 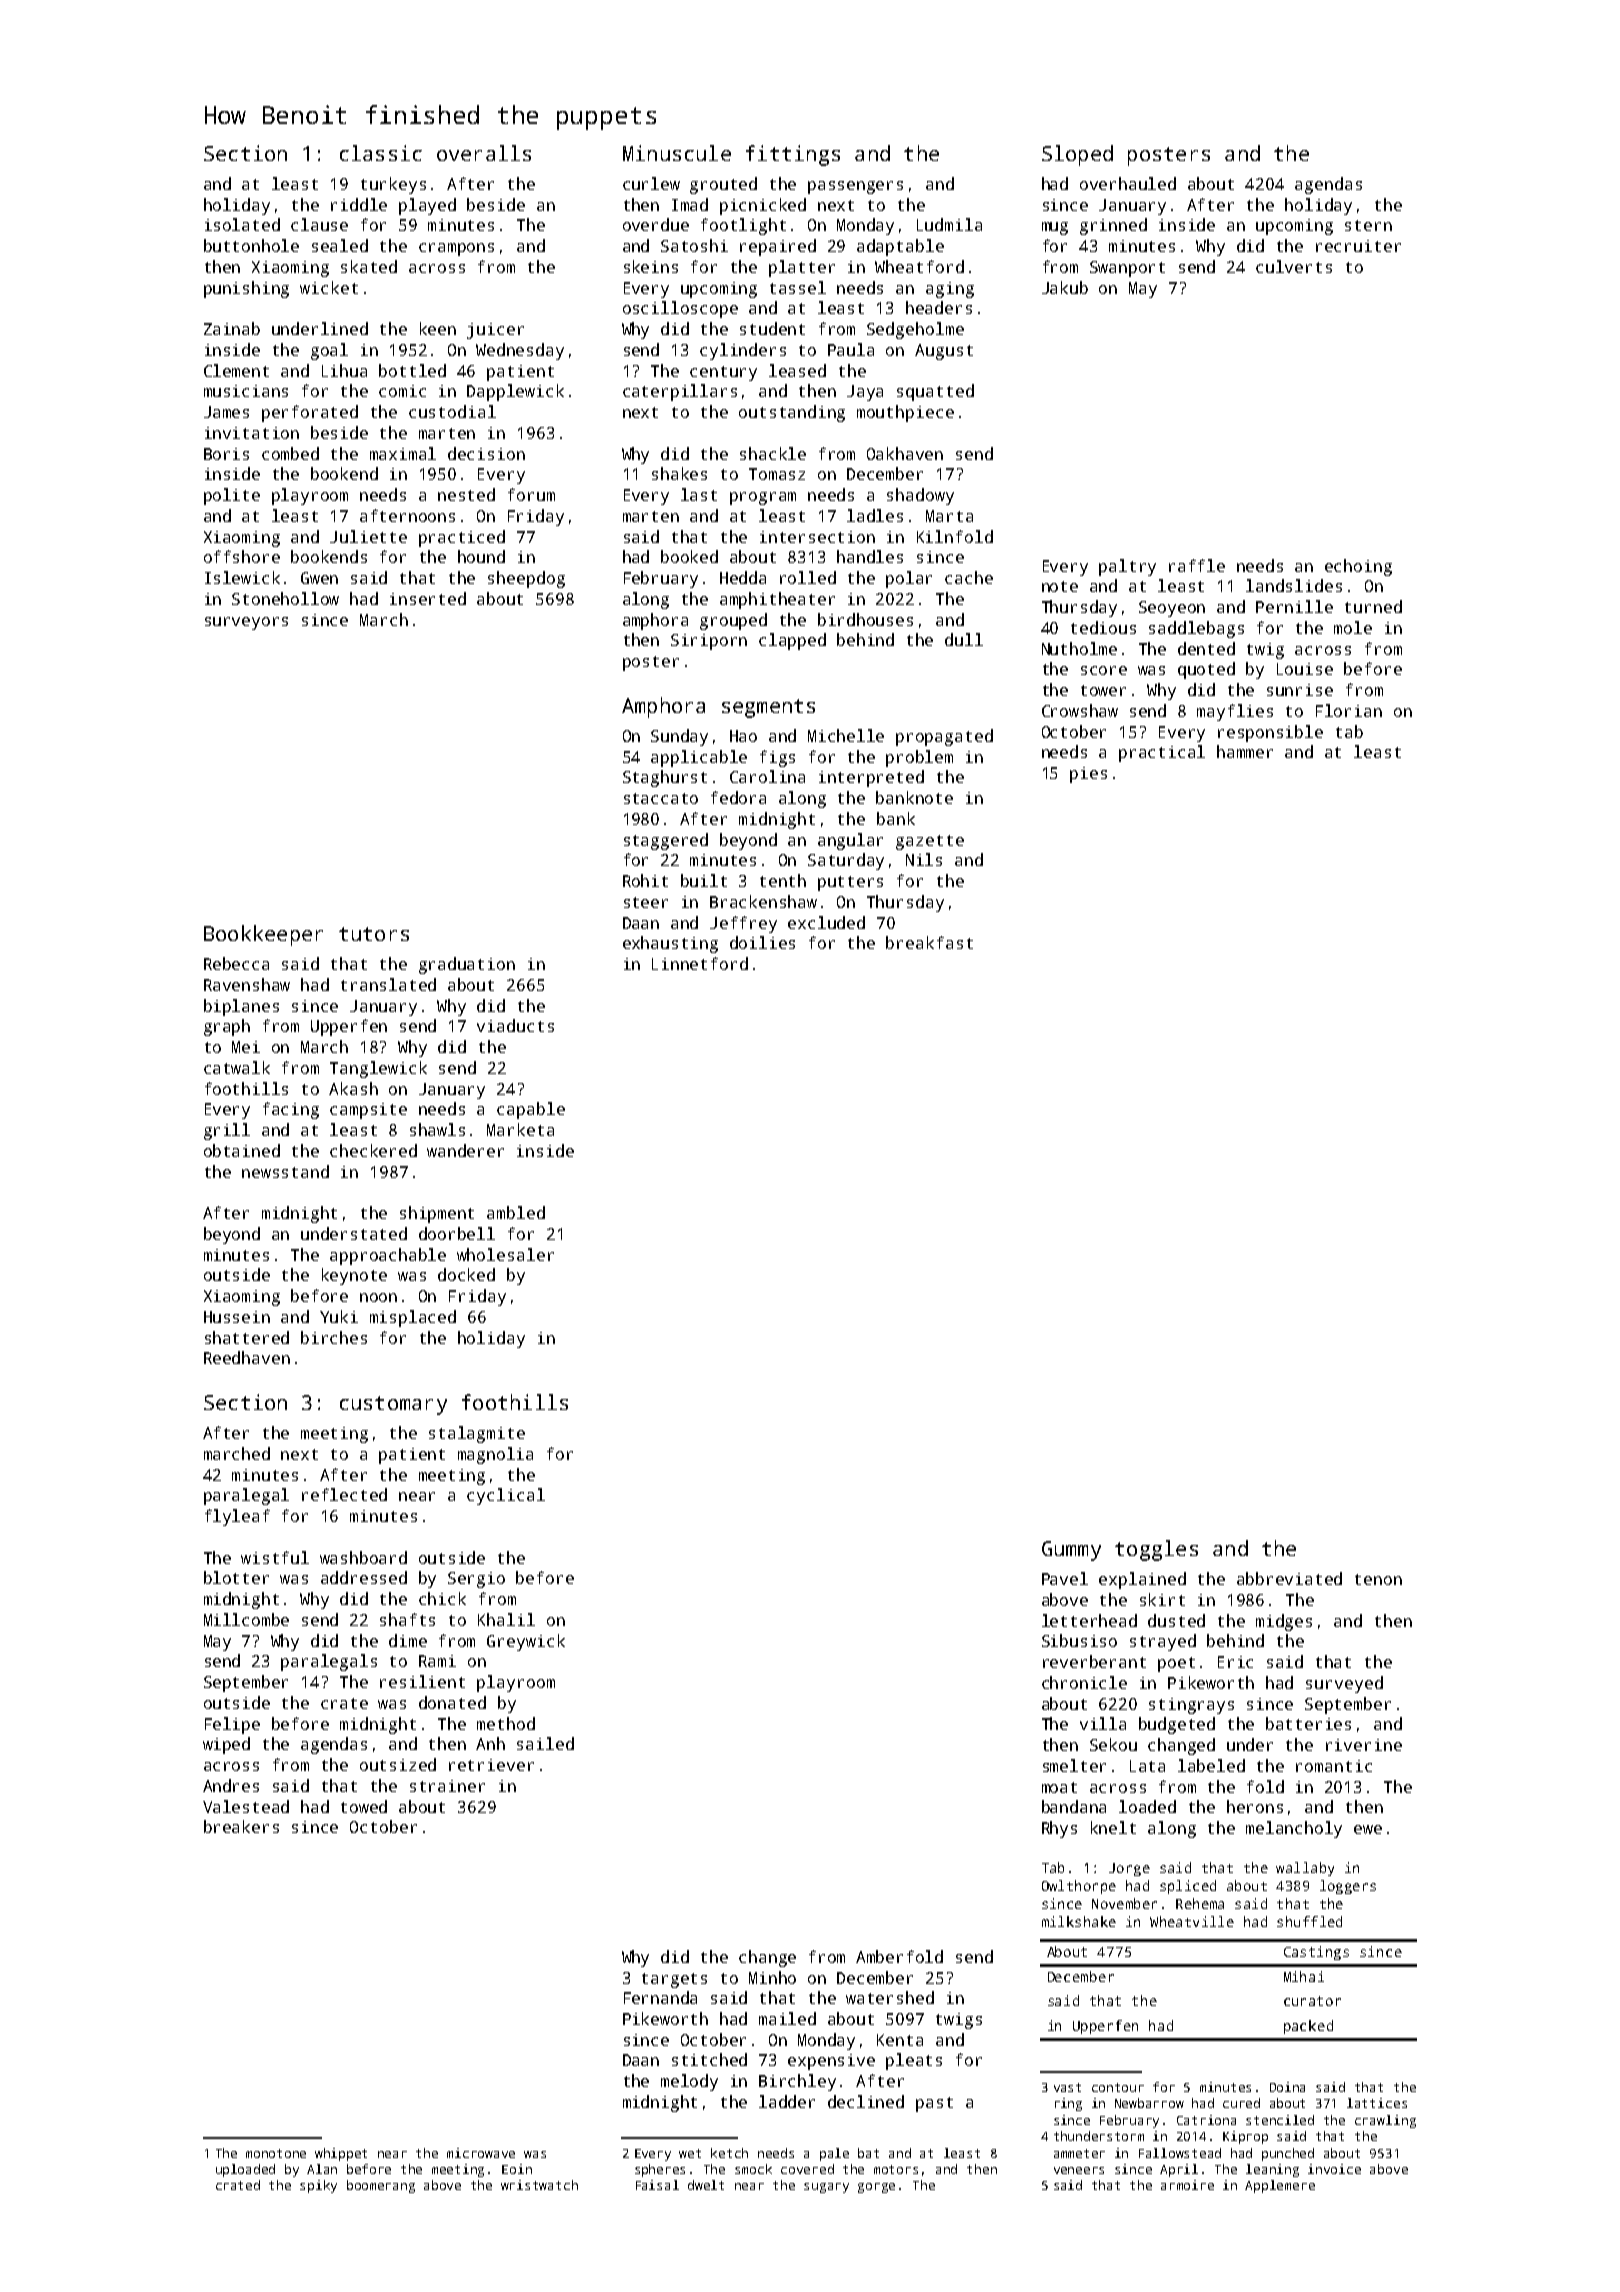 What do you see at coordinates (437, 1661) in the page?
I see `Rami` at bounding box center [437, 1661].
